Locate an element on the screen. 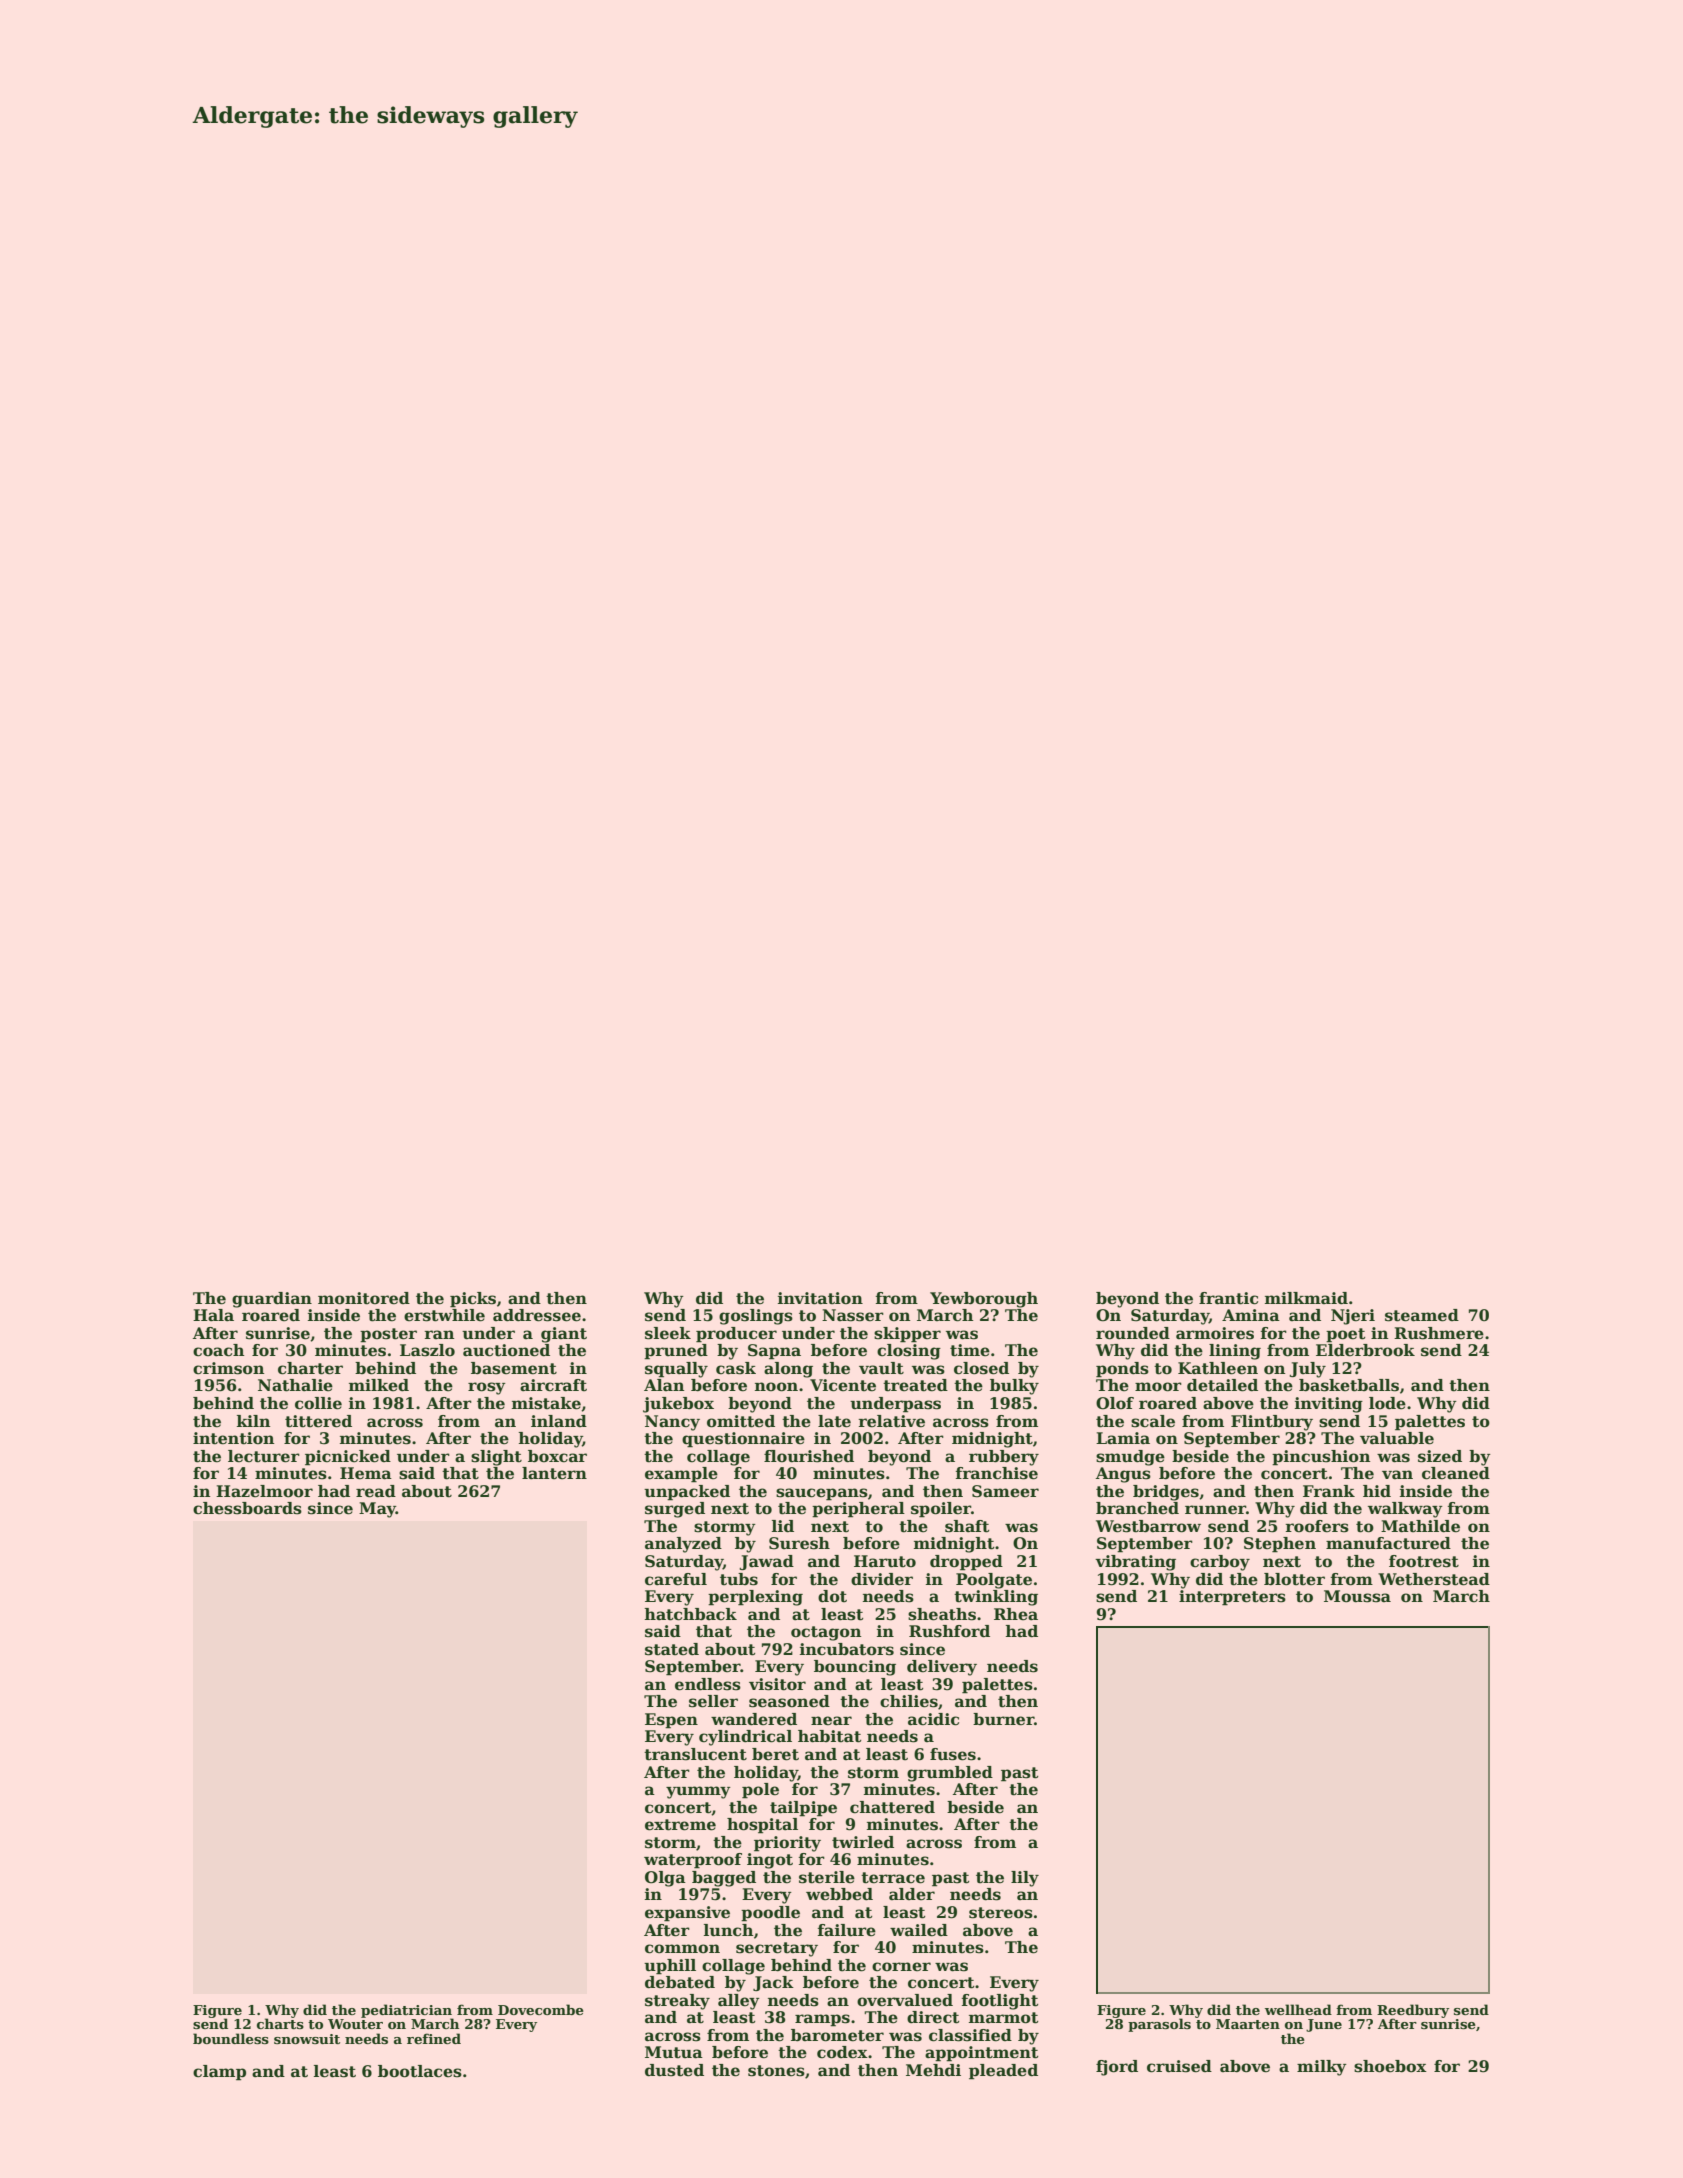 This screenshot has width=1683, height=2178. burner is located at coordinates (1003, 1719).
